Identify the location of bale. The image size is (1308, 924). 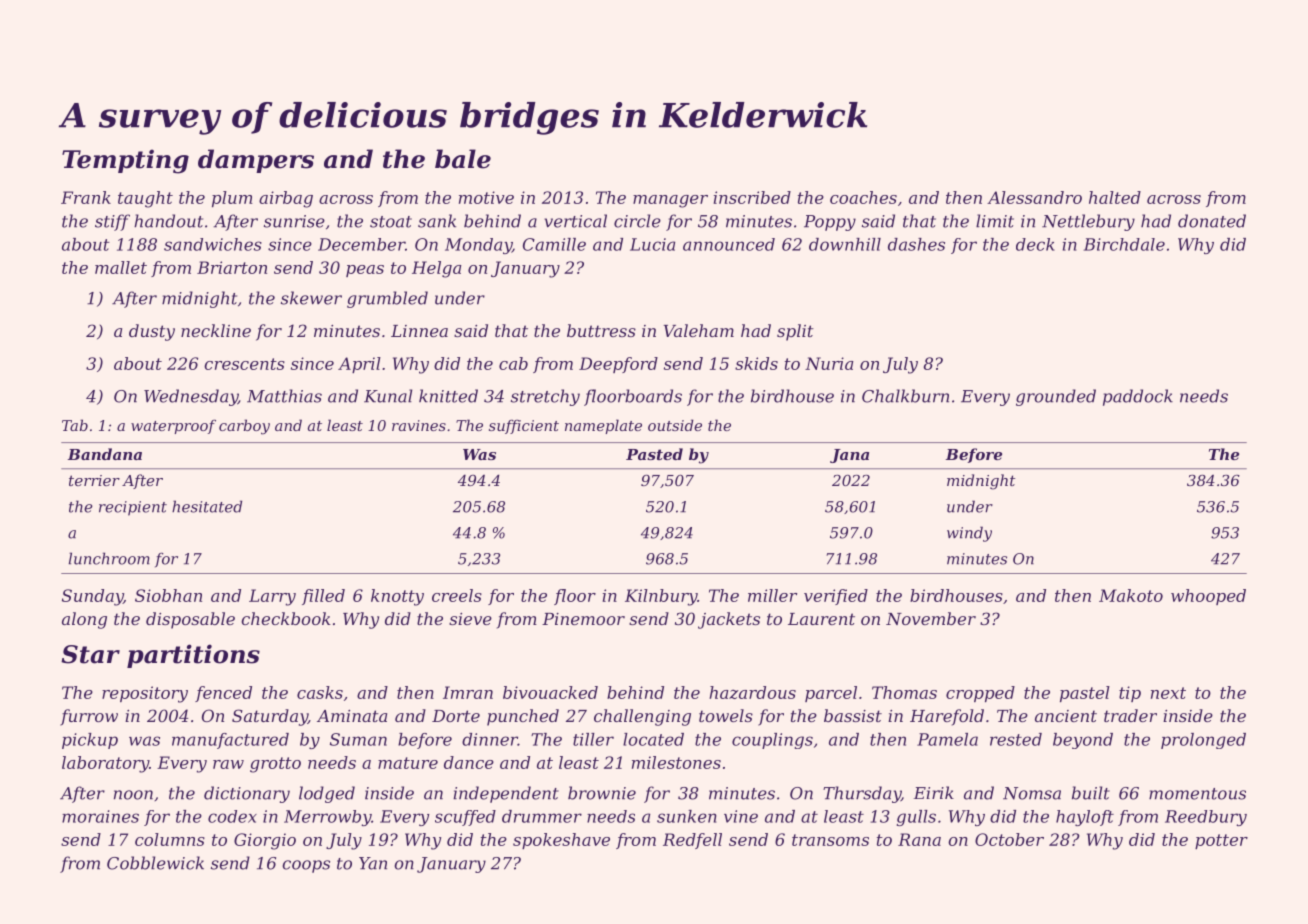
(463, 159).
